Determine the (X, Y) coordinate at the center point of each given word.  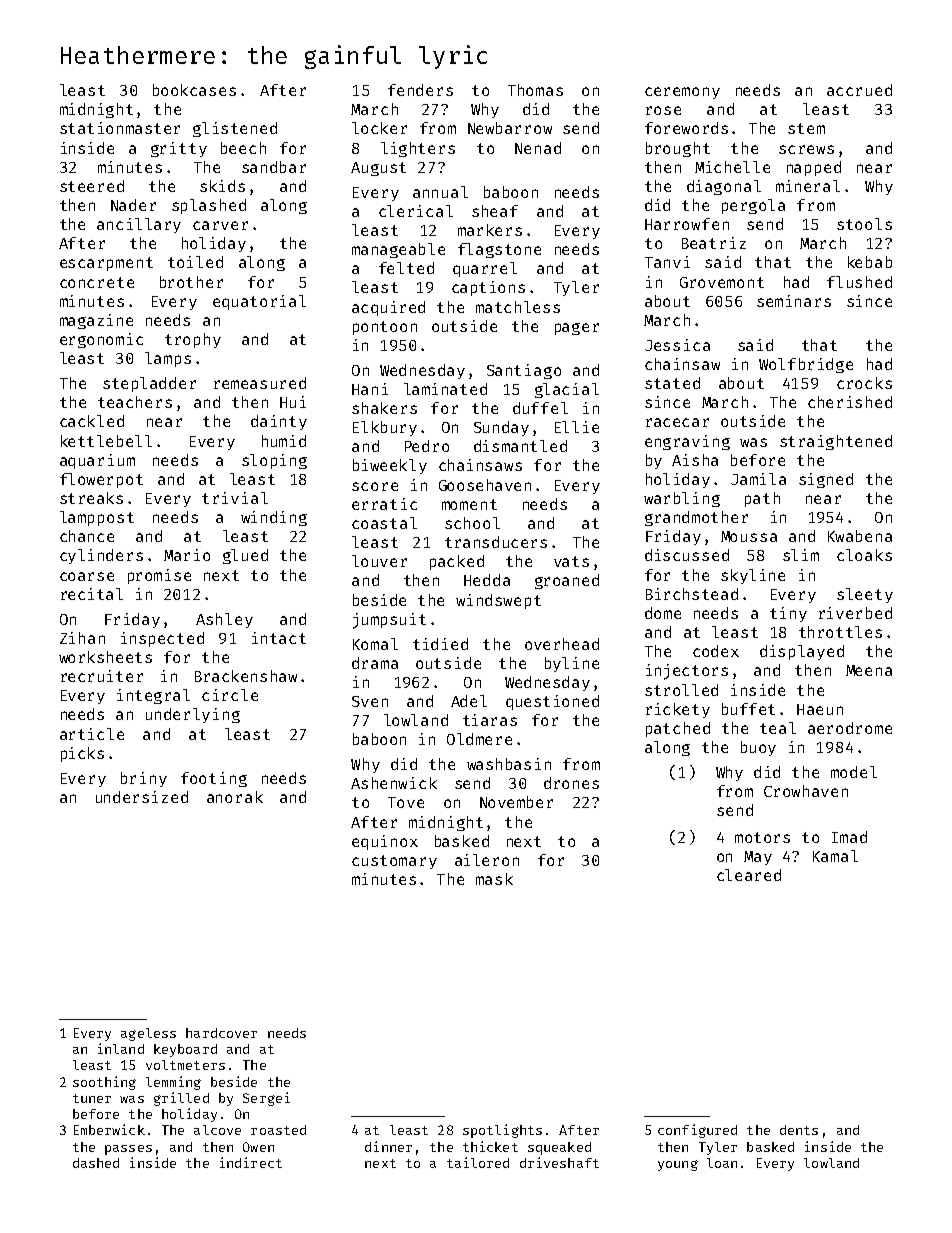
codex (716, 651)
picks (82, 754)
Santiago (524, 371)
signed (826, 480)
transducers (496, 542)
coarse (87, 576)
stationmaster (120, 128)
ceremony (682, 93)
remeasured (260, 383)
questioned (552, 702)
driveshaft (559, 1162)
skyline (753, 576)
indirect (251, 1162)
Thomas (535, 90)
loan (722, 1163)
